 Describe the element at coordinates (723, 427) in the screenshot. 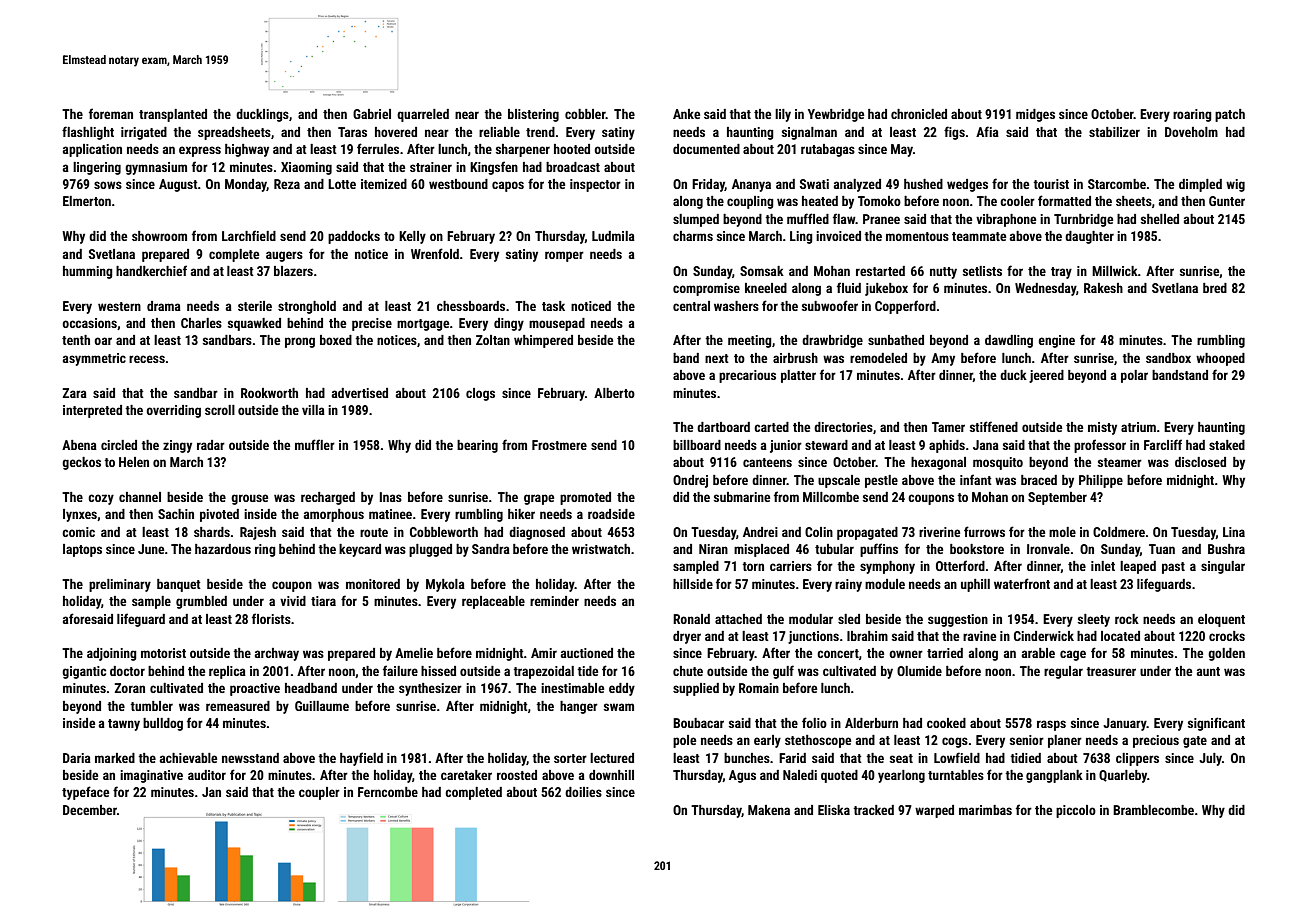

I see `dartboard` at that location.
